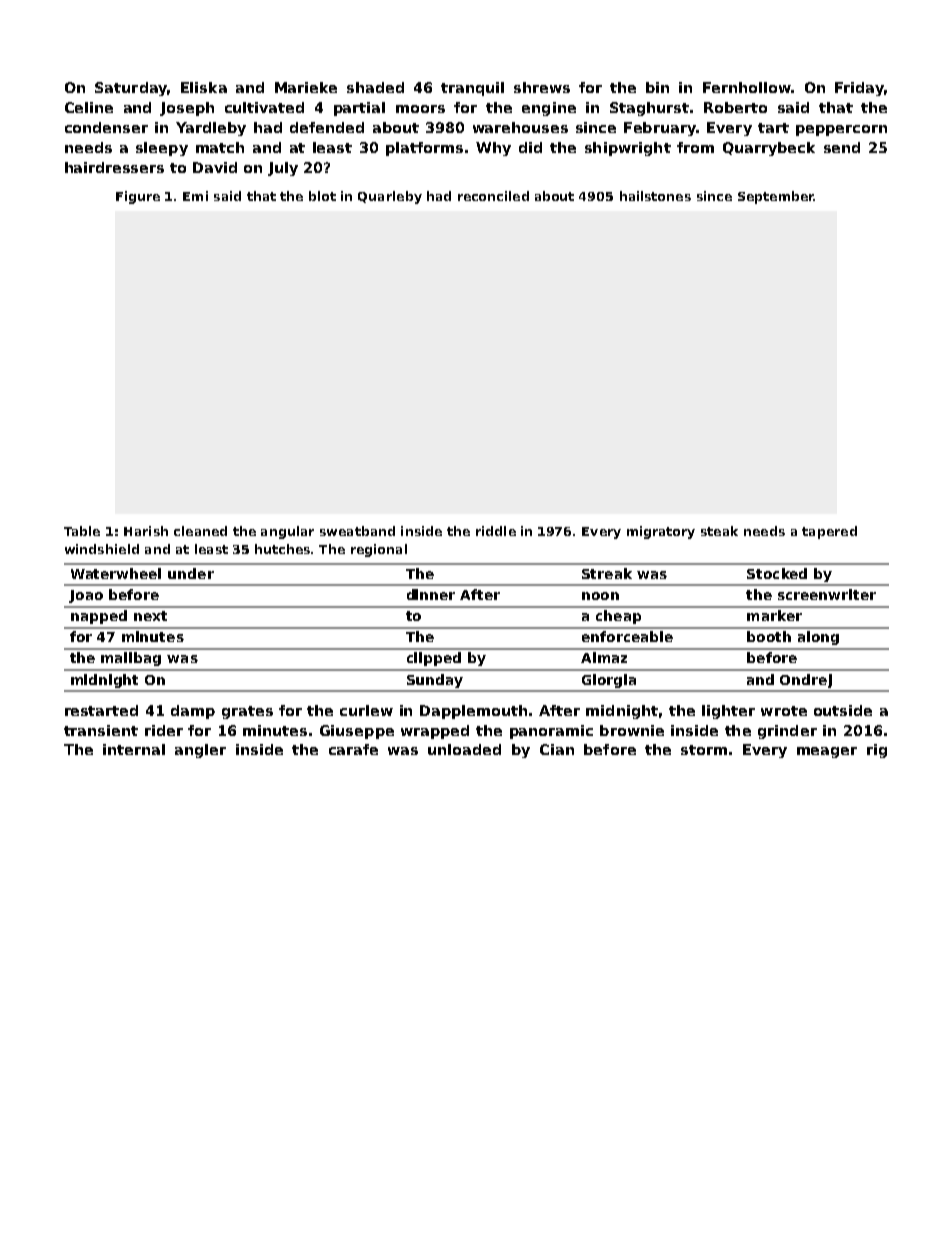  Describe the element at coordinates (827, 594) in the document. I see `screenwriter` at that location.
